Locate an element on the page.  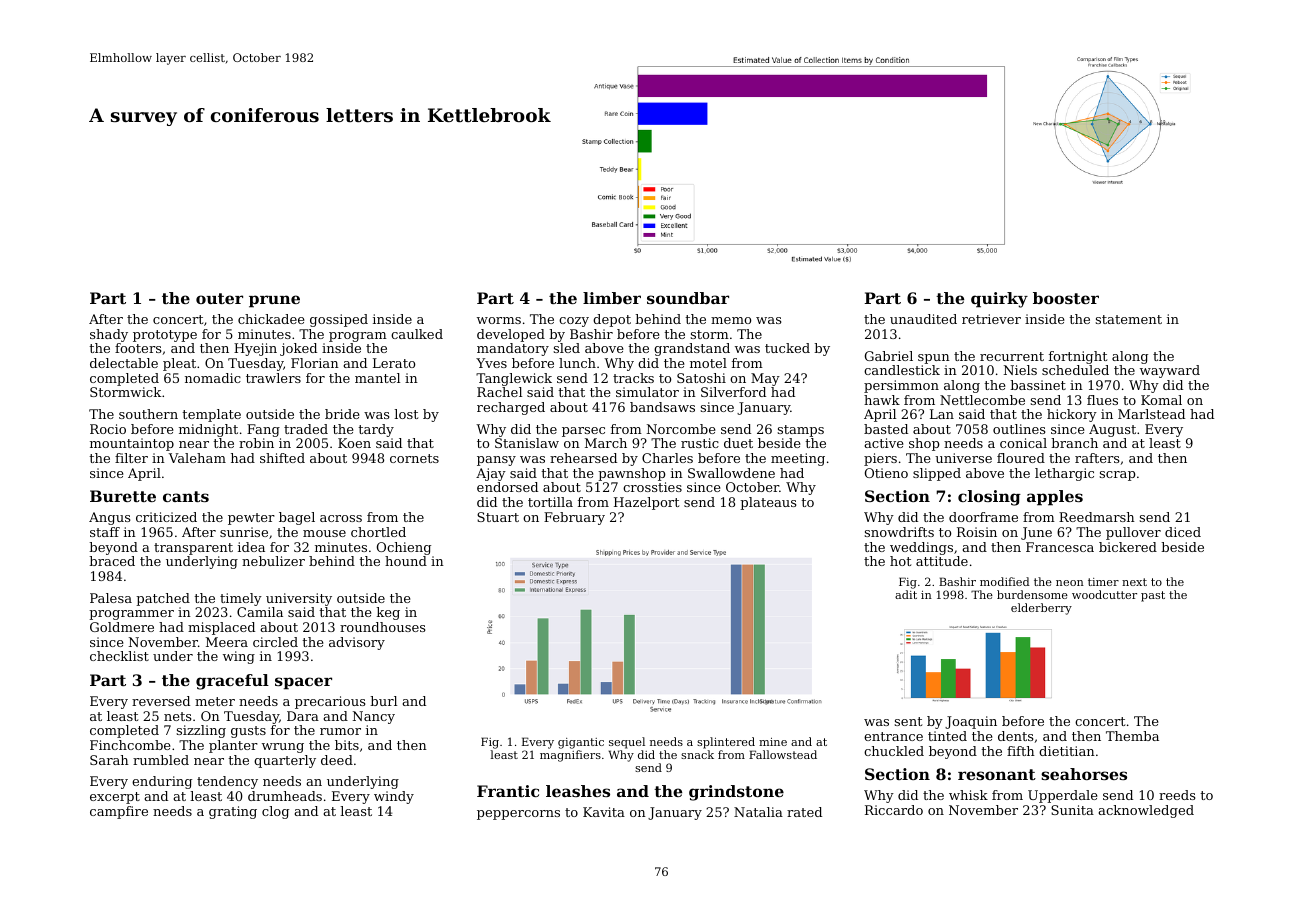
meeting is located at coordinates (798, 459).
